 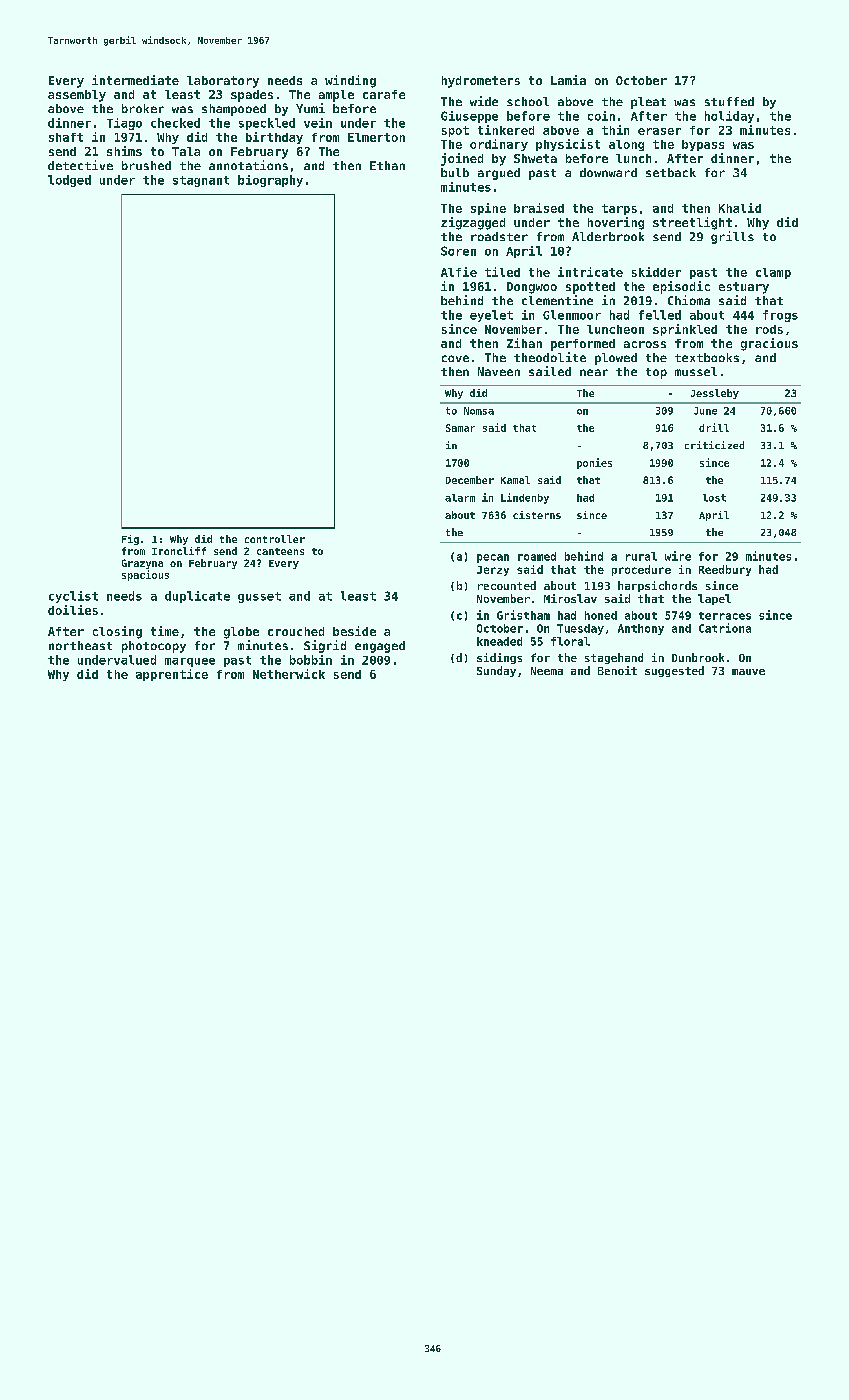 What do you see at coordinates (725, 570) in the screenshot?
I see `Reedbury` at bounding box center [725, 570].
